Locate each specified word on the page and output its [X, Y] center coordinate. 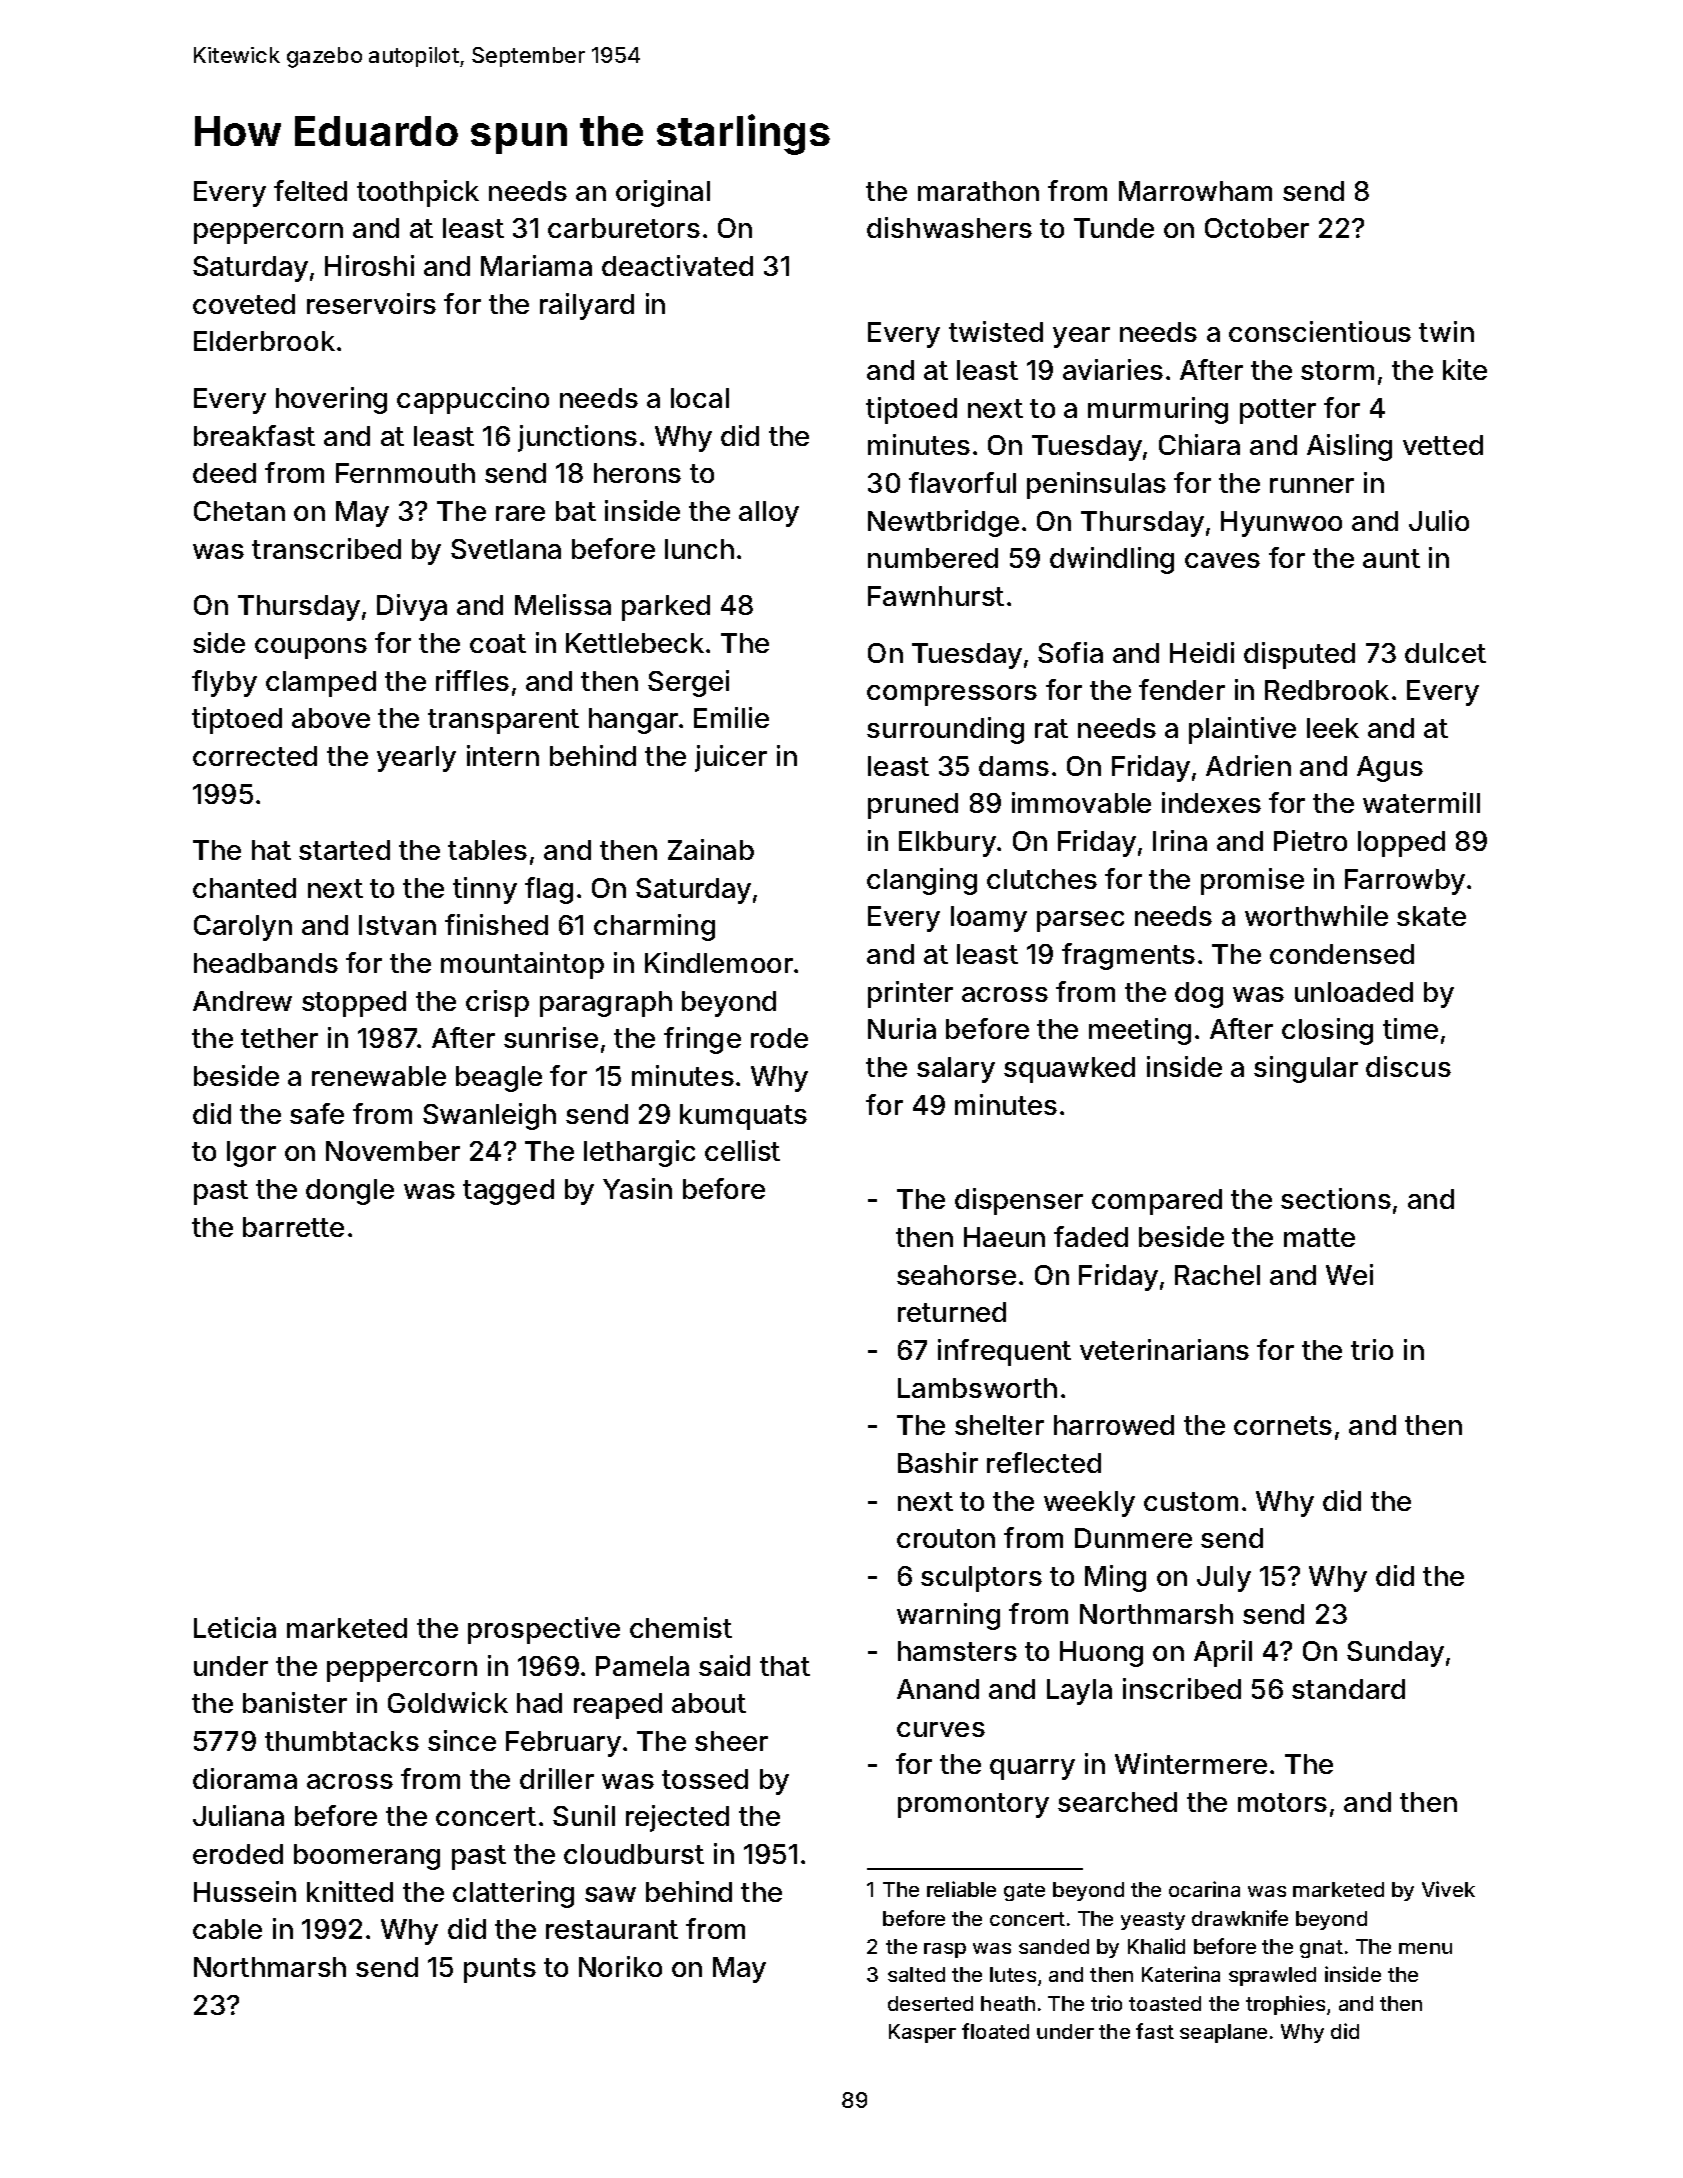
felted [310, 190]
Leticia [235, 1627]
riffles [472, 680]
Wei [1349, 1274]
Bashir [938, 1462]
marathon [978, 191]
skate [1431, 916]
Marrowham [1195, 191]
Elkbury [947, 844]
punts [500, 1970]
